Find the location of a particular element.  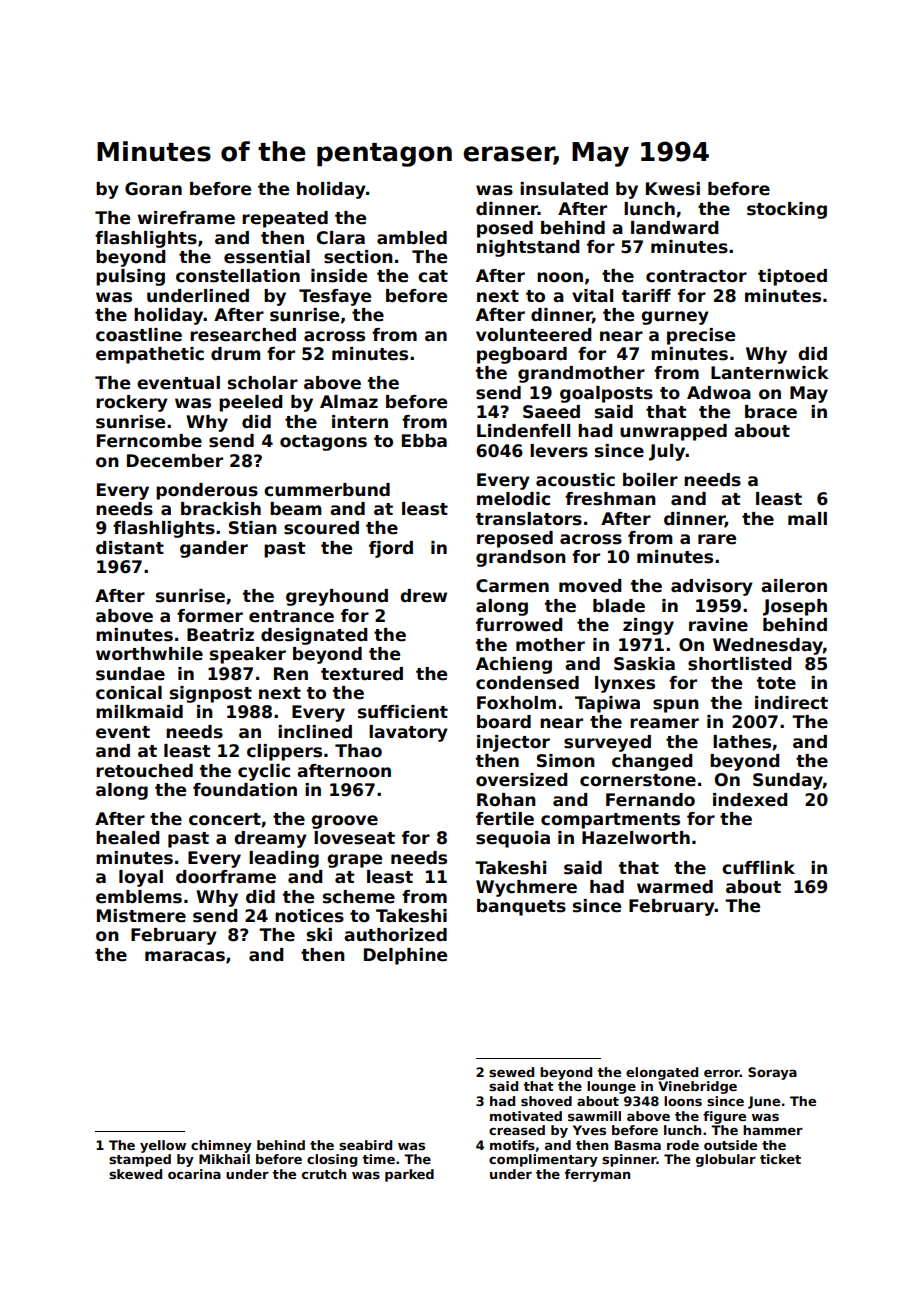

indirect is located at coordinates (791, 703).
